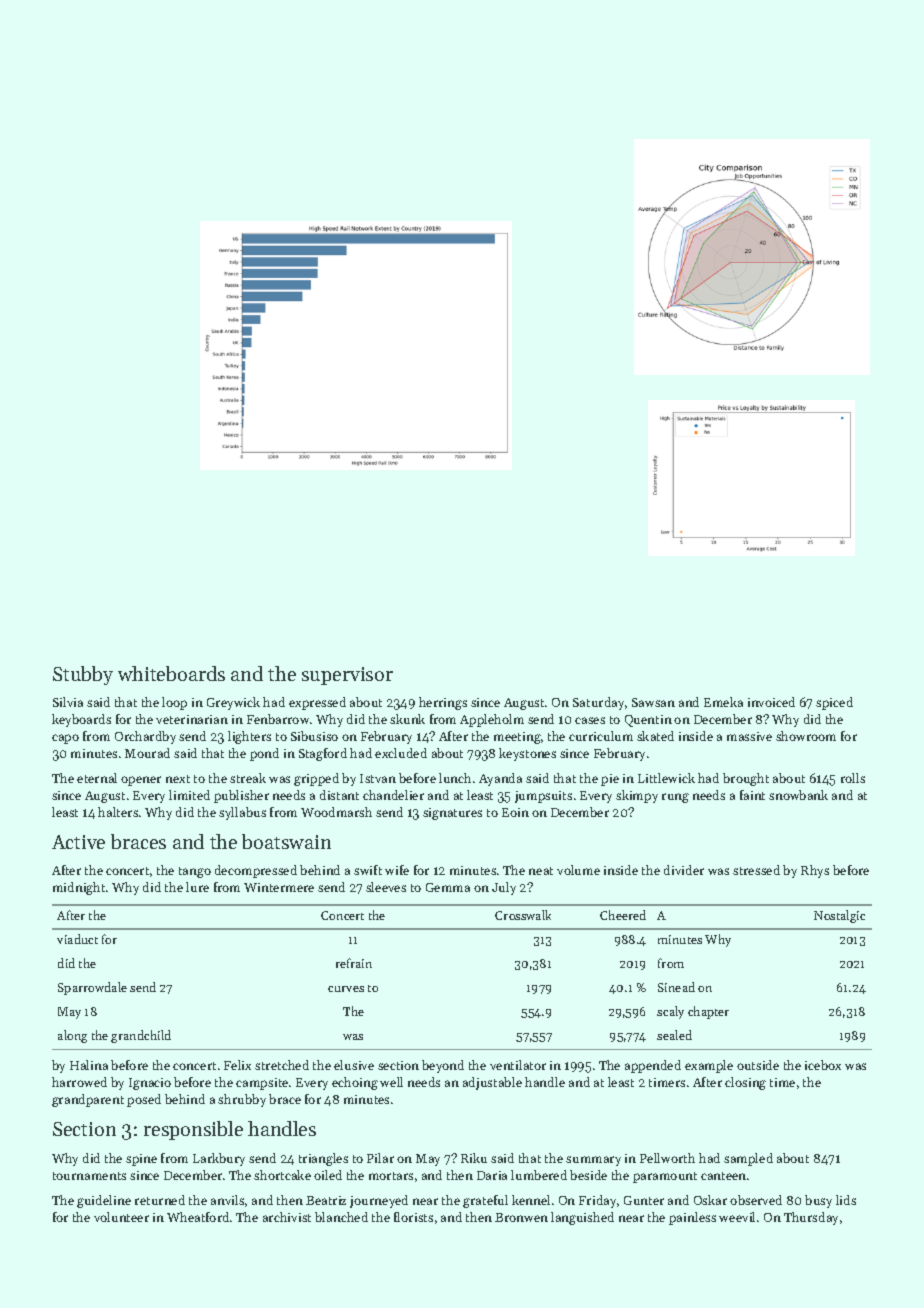 This document has height=1308, width=924. What do you see at coordinates (171, 673) in the document?
I see `whiteboards` at bounding box center [171, 673].
